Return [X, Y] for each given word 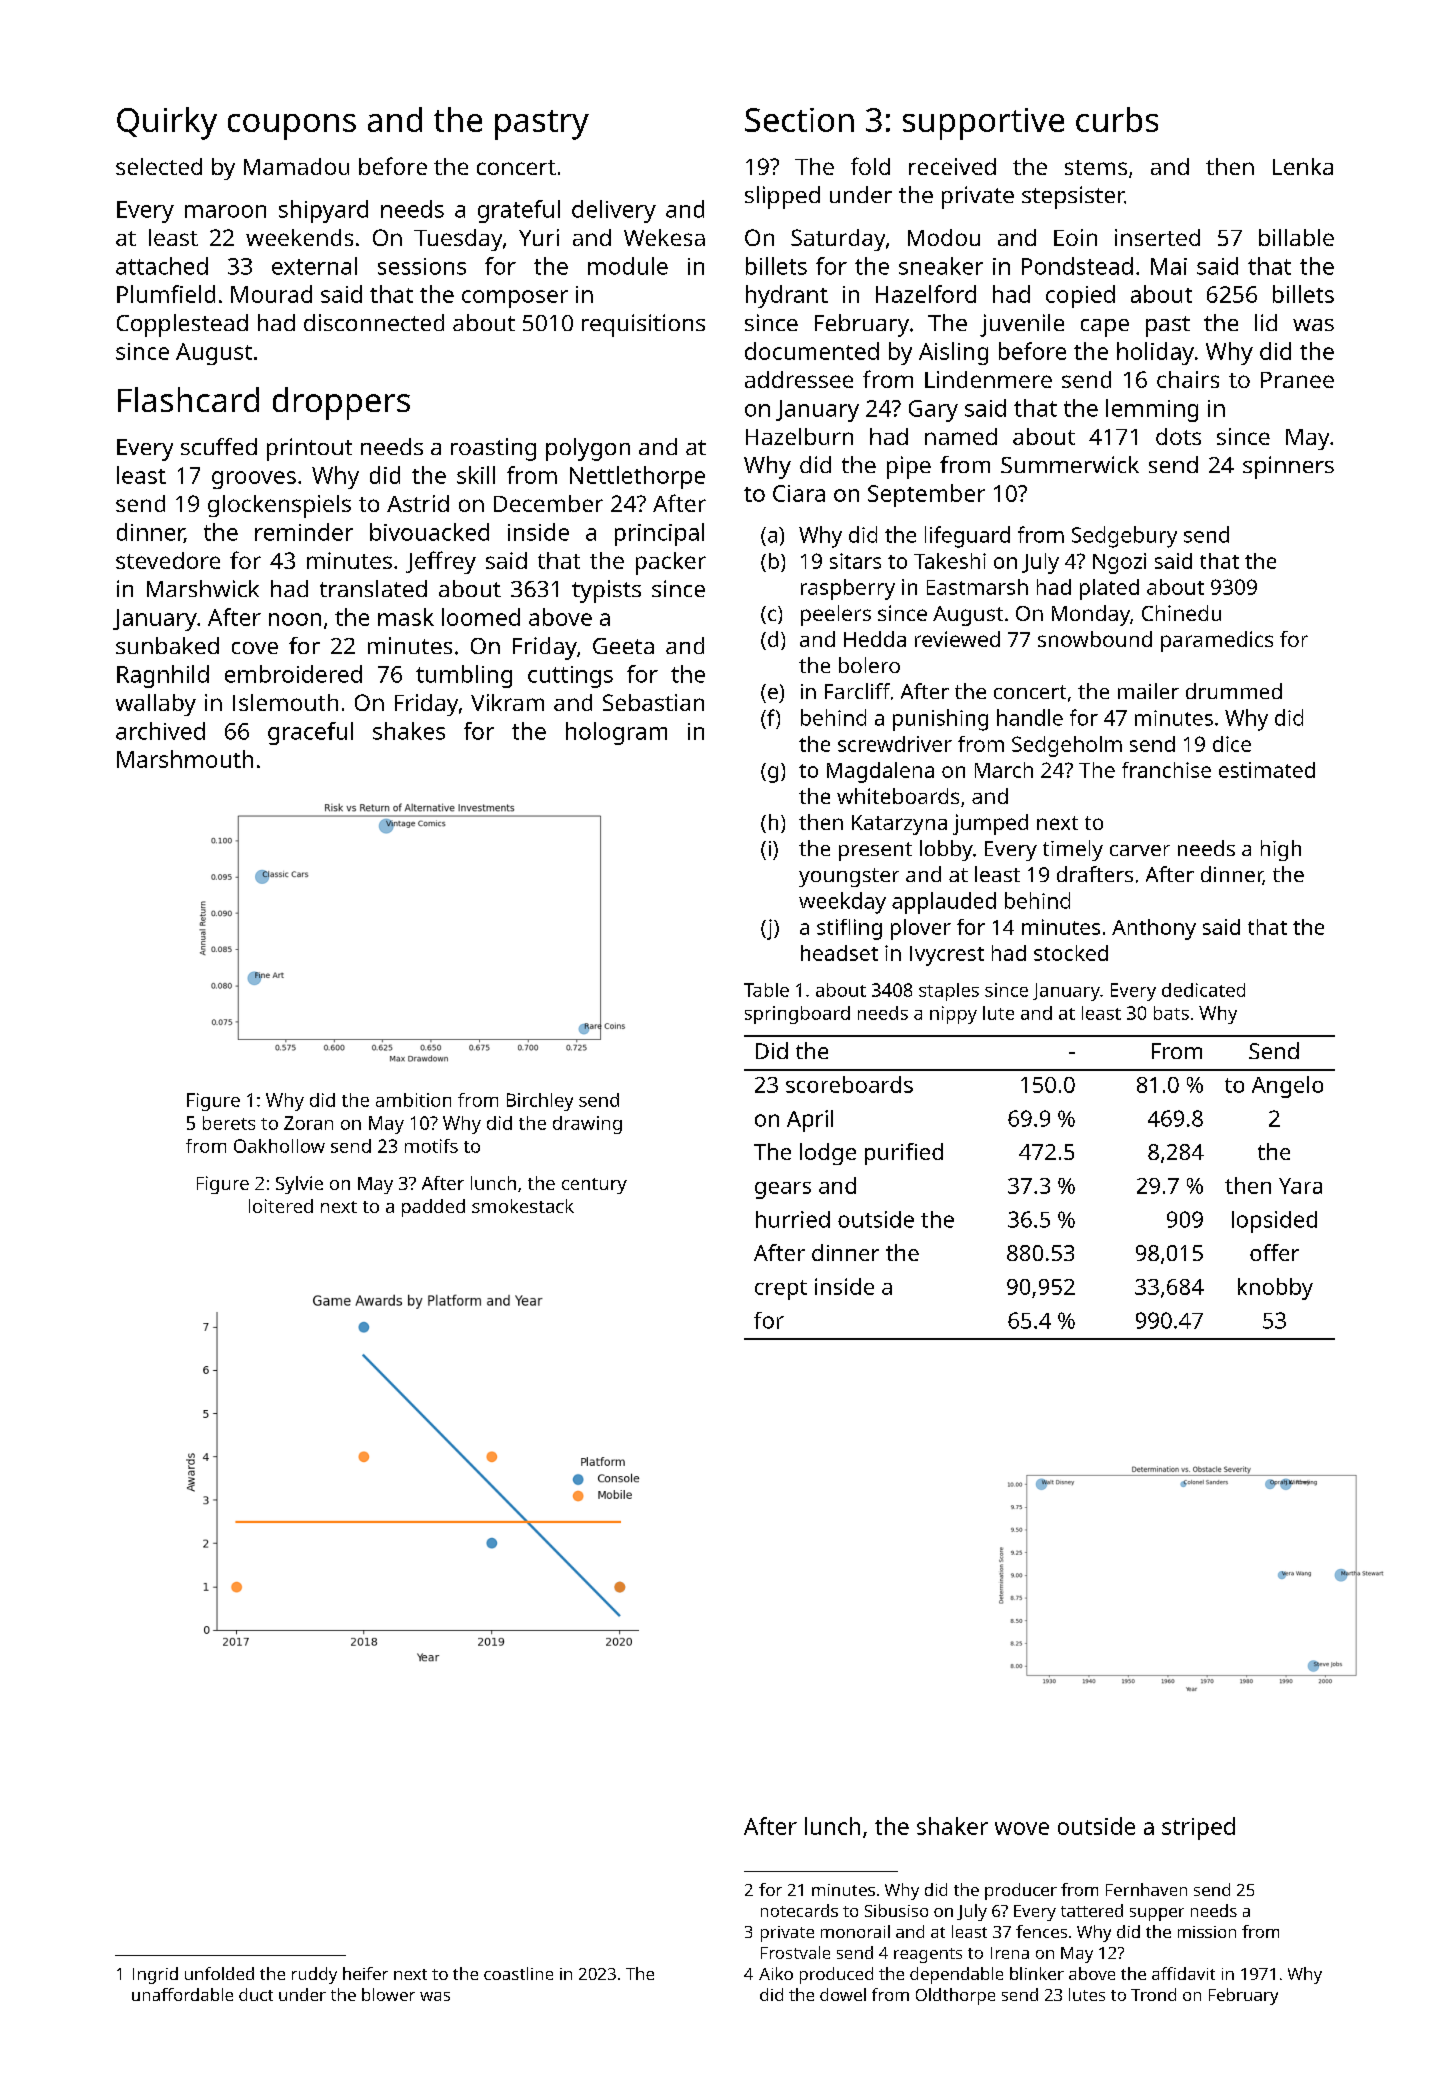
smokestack [523, 1206]
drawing [587, 1125]
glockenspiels [279, 506]
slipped [782, 197]
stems [1096, 167]
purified [904, 1154]
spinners [1288, 467]
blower [388, 1994]
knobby [1275, 1289]
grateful [519, 211]
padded [433, 1208]
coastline [518, 1973]
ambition [413, 1100]
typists [606, 591]
